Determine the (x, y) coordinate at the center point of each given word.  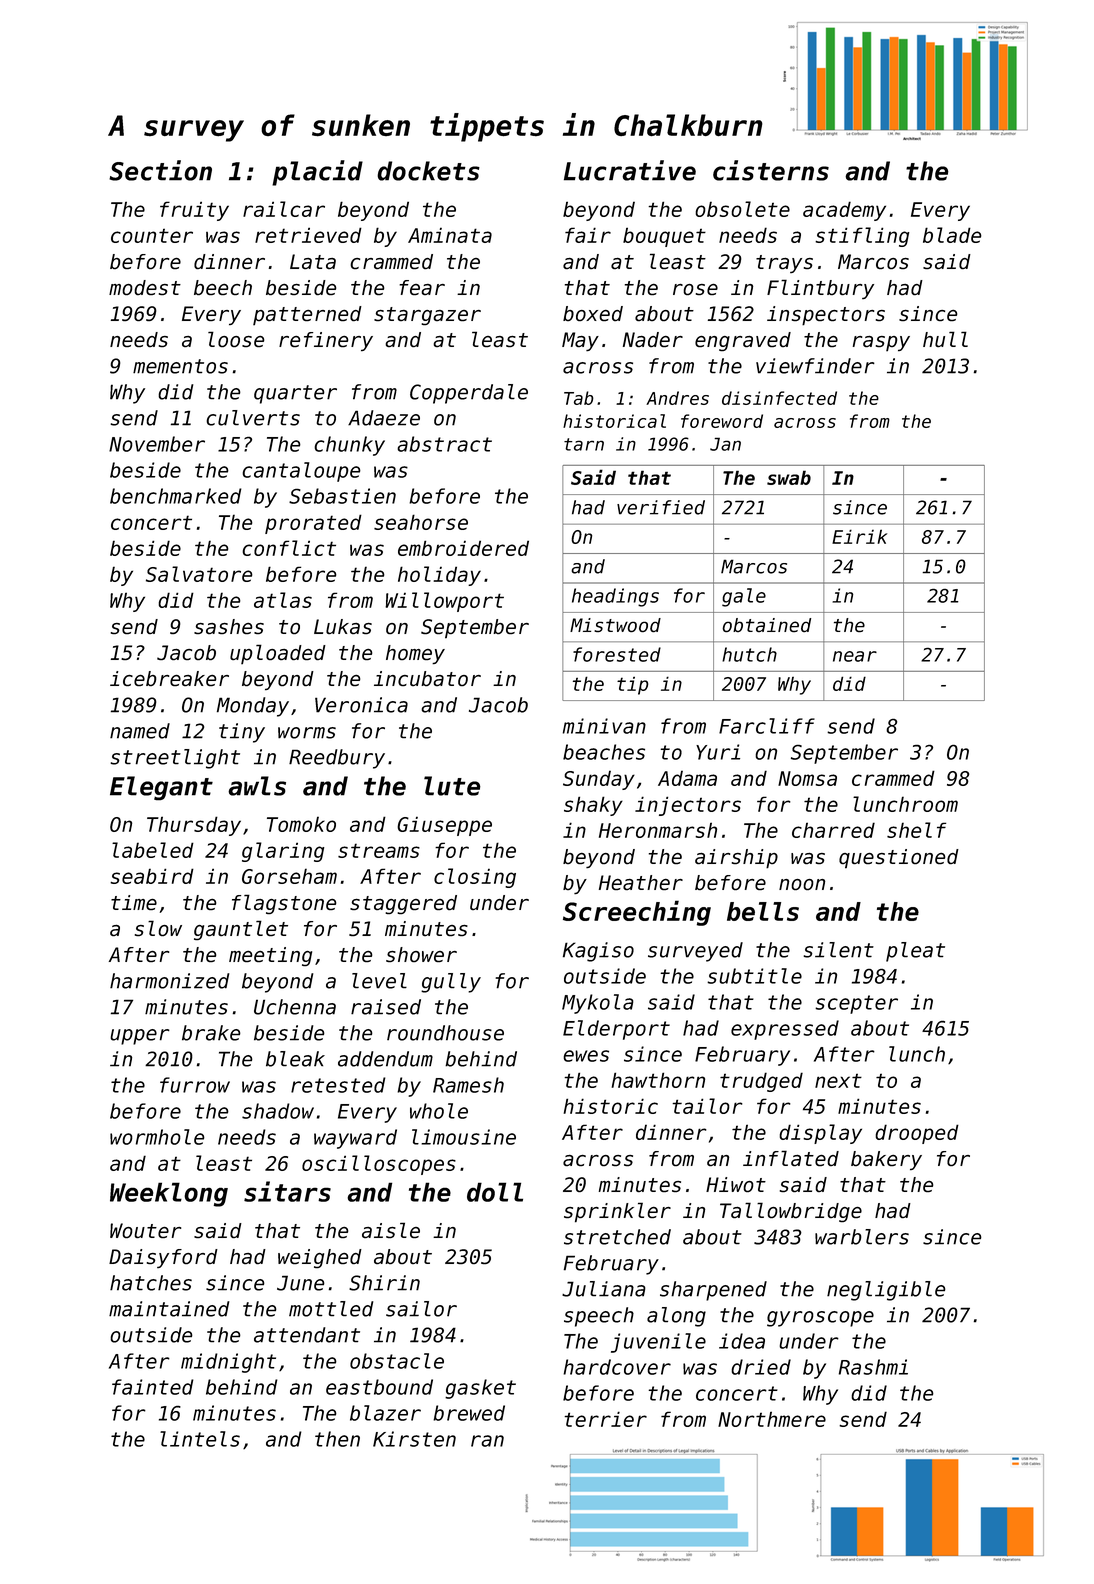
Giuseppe (444, 826)
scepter (856, 1004)
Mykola (598, 1004)
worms (307, 733)
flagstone (284, 904)
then (337, 1439)
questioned (899, 859)
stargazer (427, 316)
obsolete (743, 209)
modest (145, 287)
